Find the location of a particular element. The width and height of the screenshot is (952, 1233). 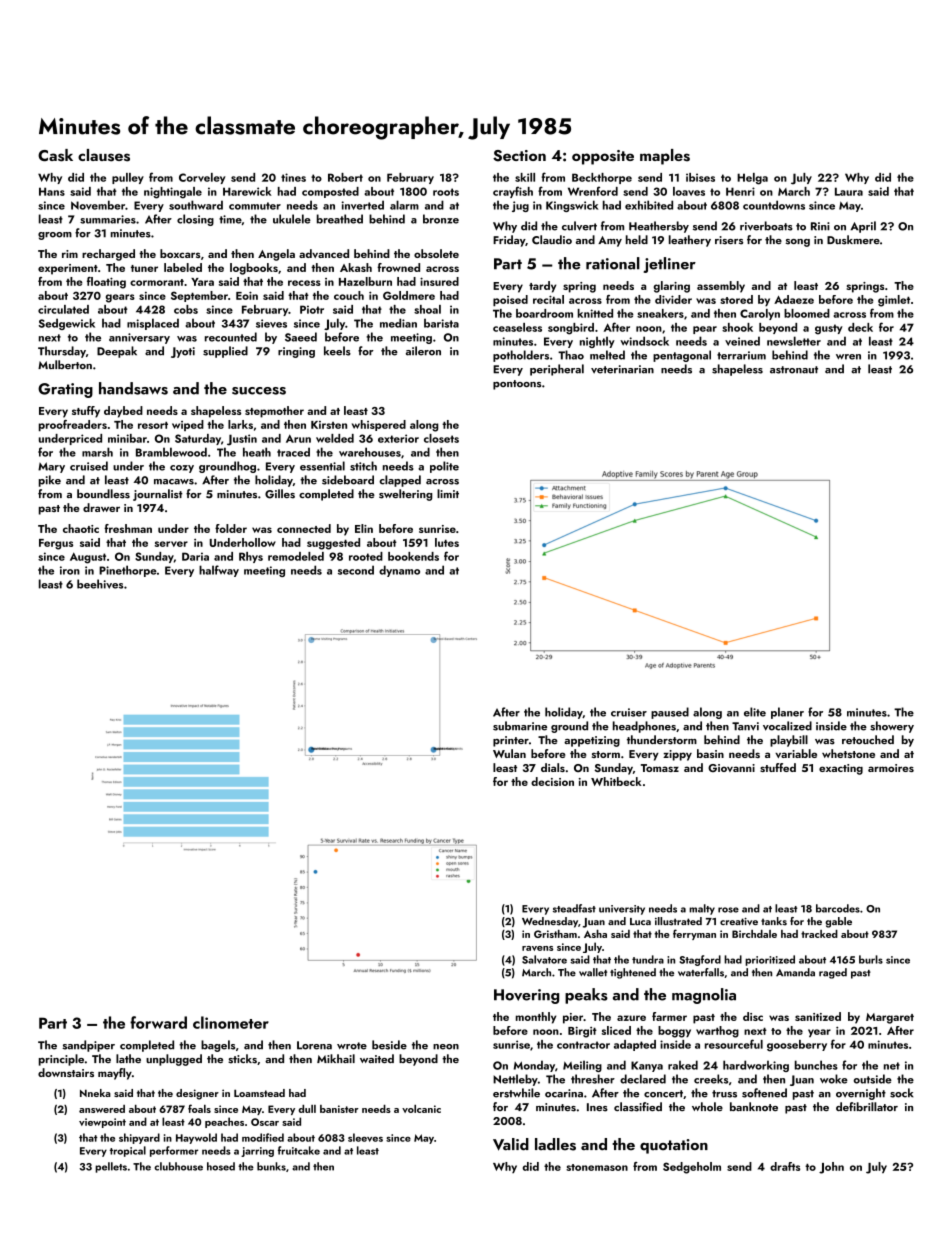

barcodes is located at coordinates (838, 908).
